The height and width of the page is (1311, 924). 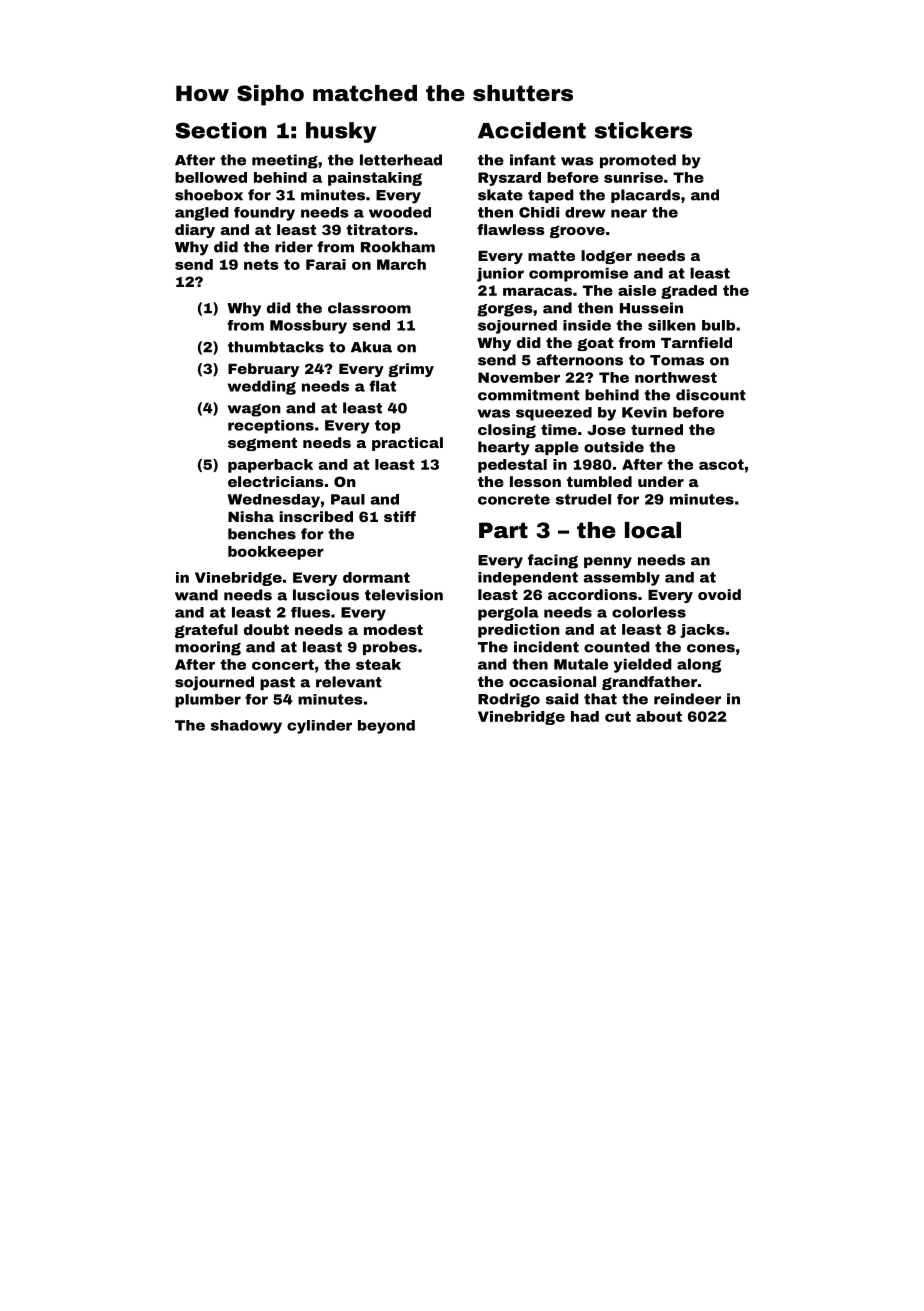 What do you see at coordinates (388, 427) in the page?
I see `top` at bounding box center [388, 427].
